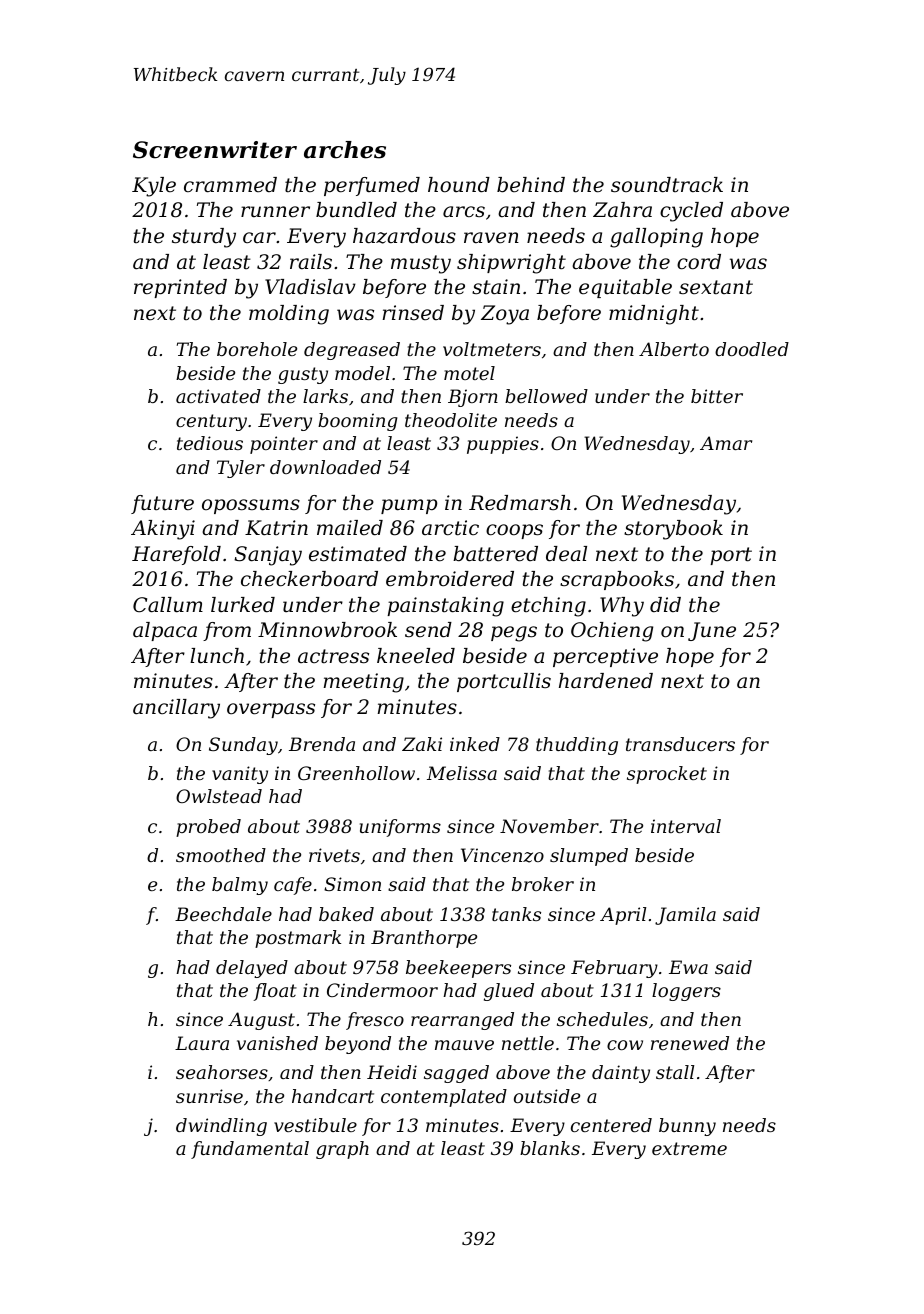 This image has width=924, height=1314. I want to click on June, so click(712, 631).
